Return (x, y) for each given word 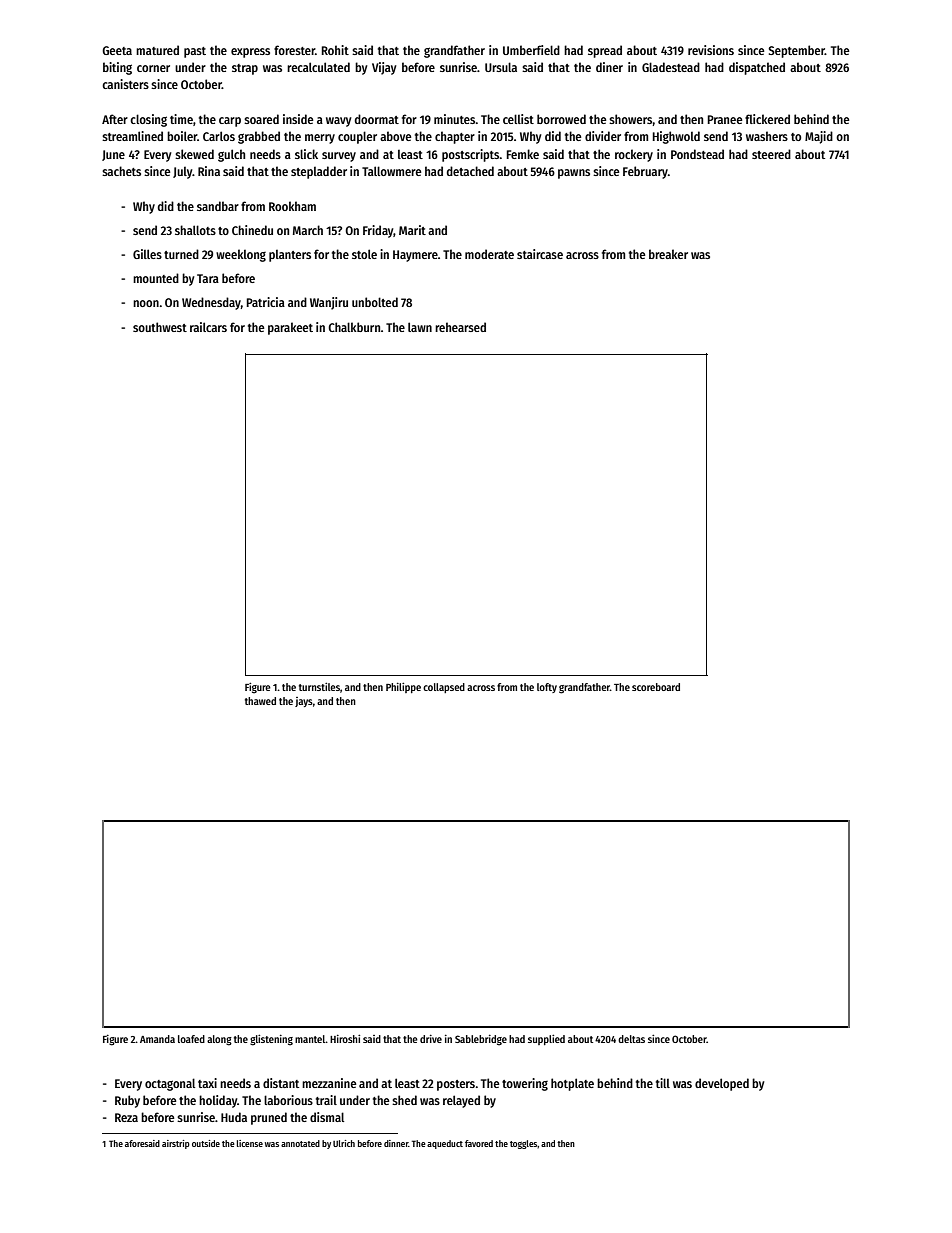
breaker (668, 254)
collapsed (444, 688)
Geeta (117, 50)
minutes (454, 119)
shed (404, 1100)
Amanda (157, 1039)
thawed (260, 701)
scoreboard (656, 687)
